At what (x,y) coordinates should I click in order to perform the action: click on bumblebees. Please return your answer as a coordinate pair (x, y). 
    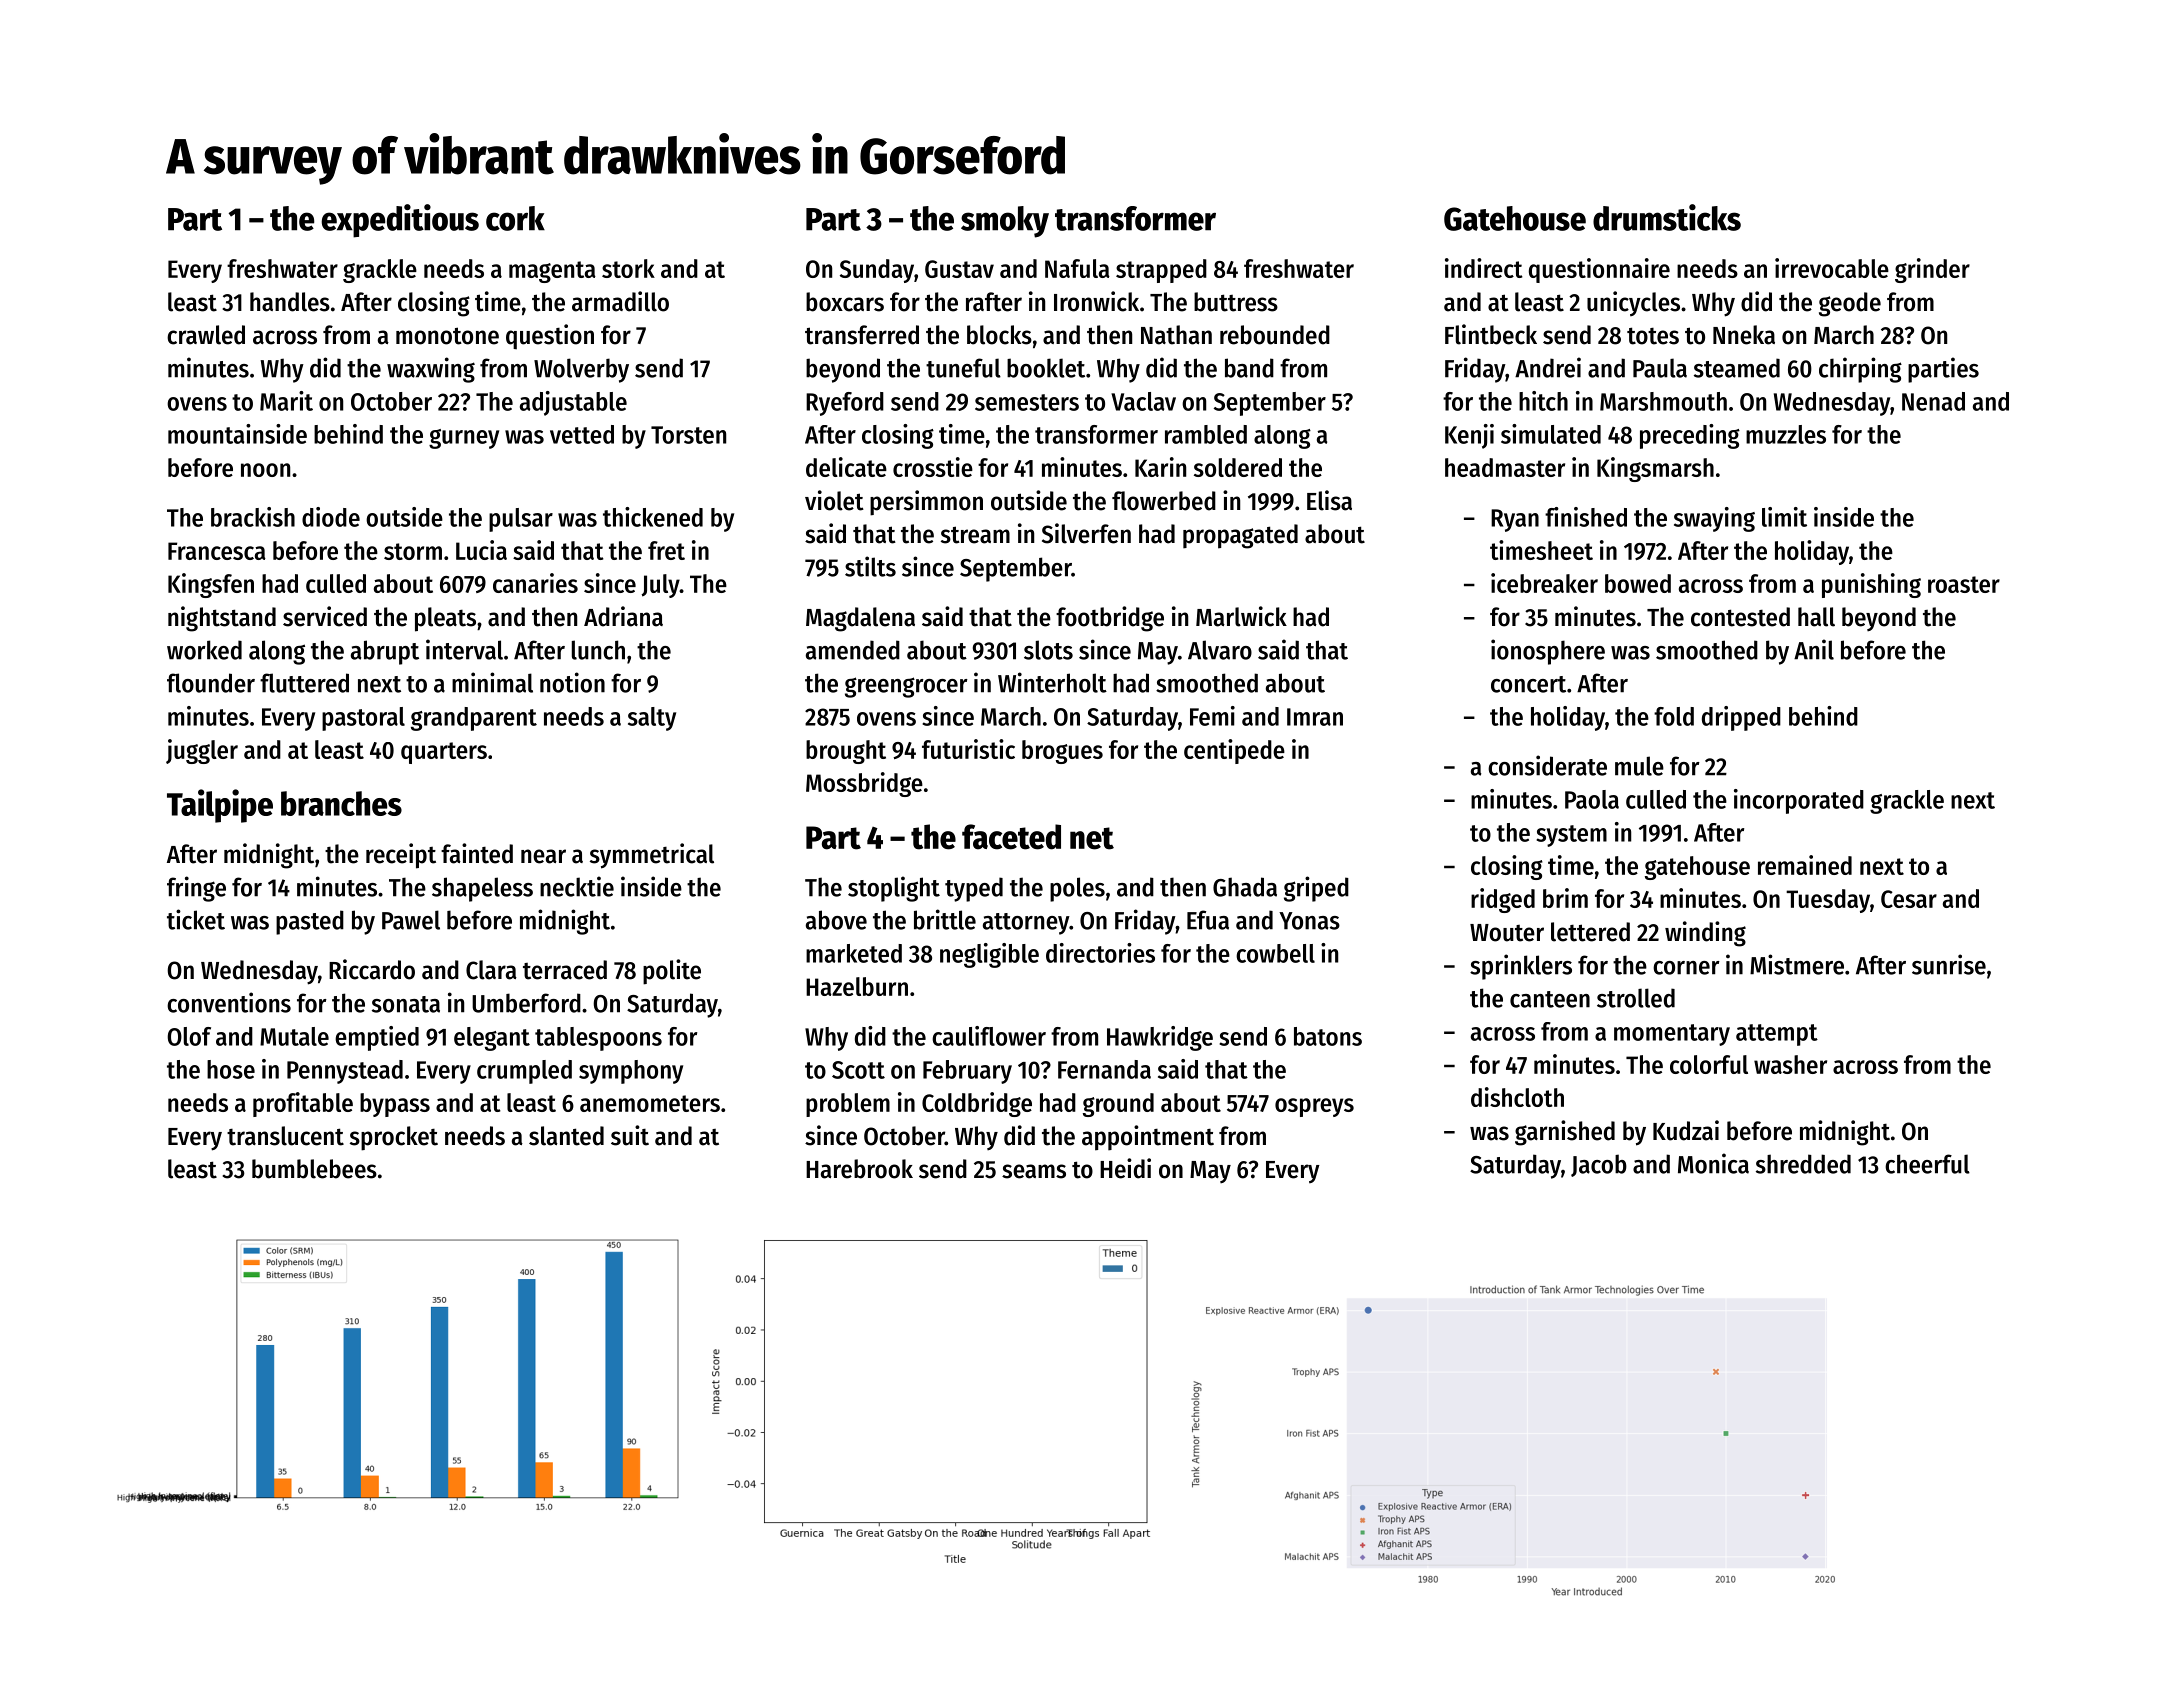
    Looking at the image, I should click on (314, 1169).
